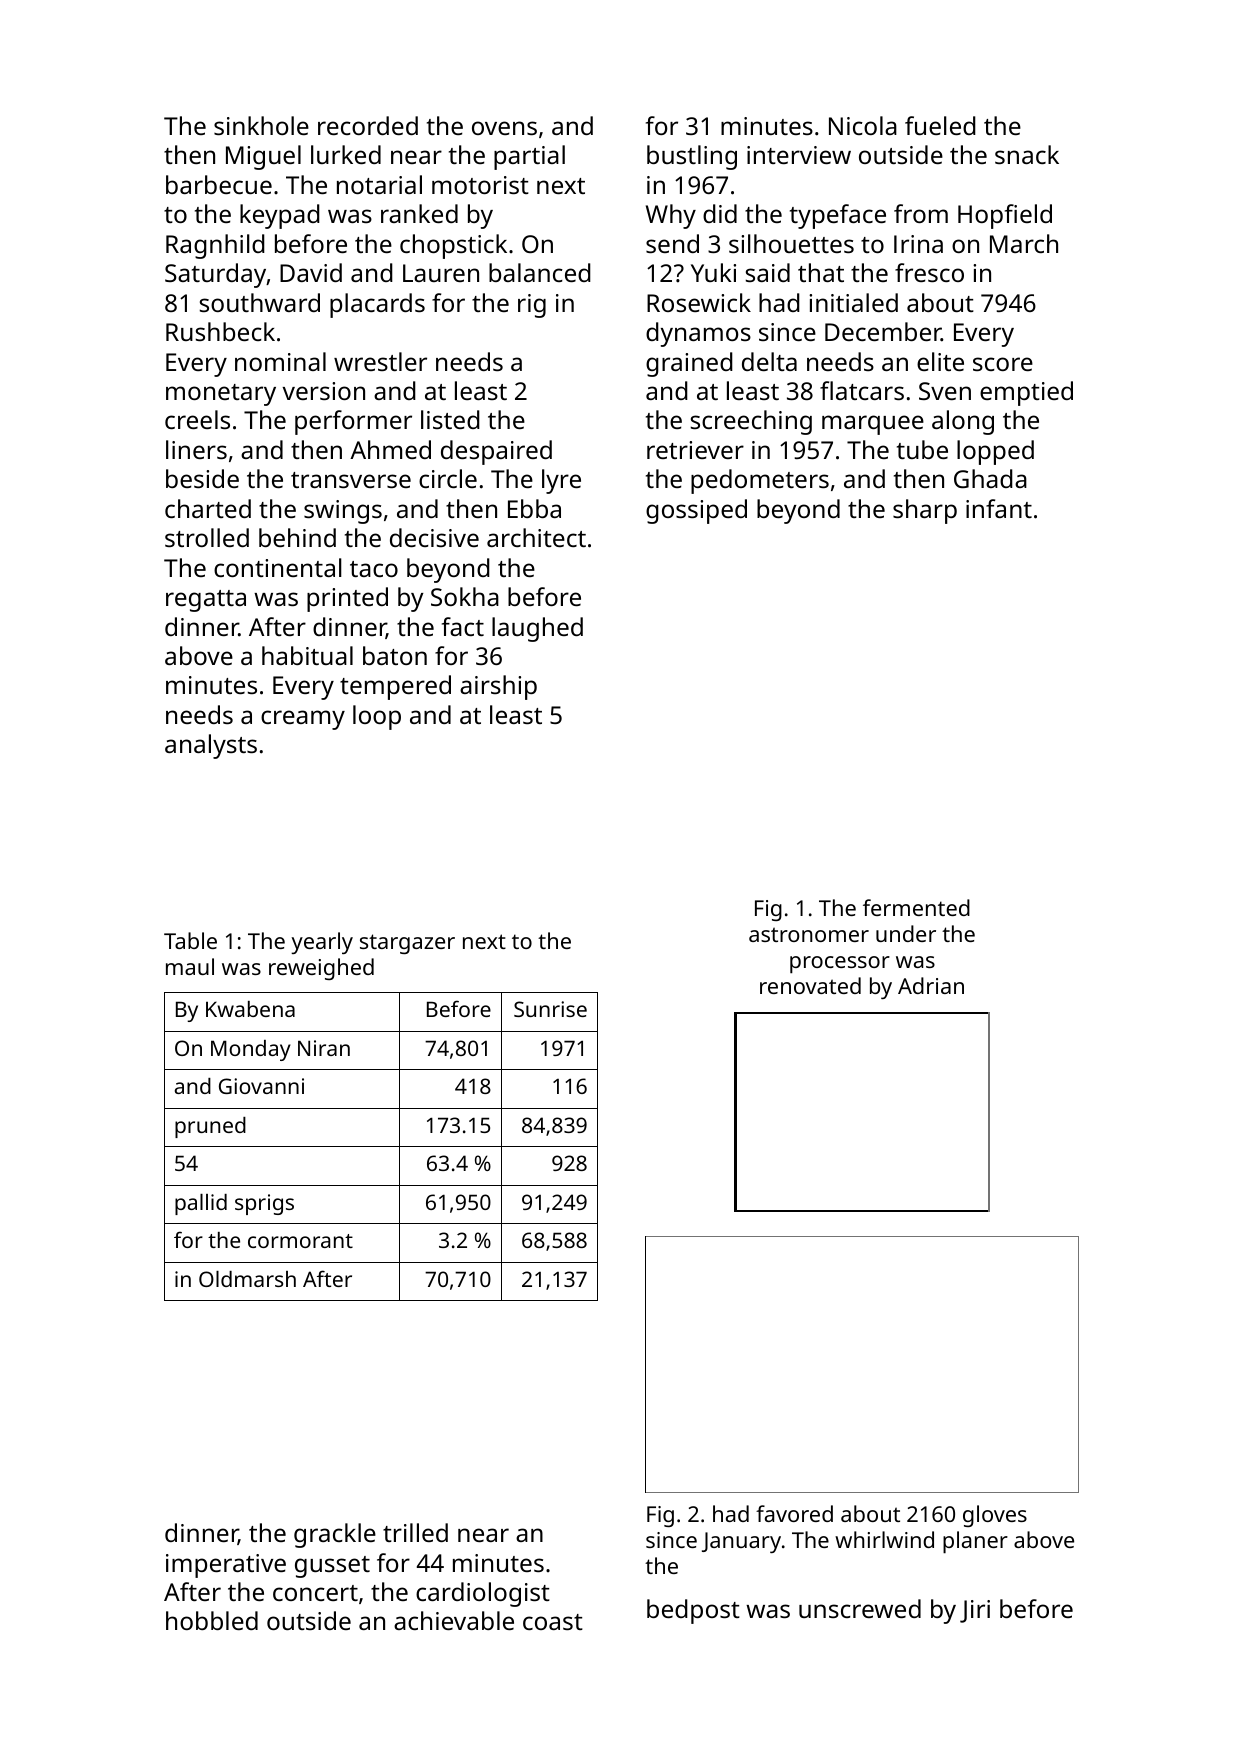 This screenshot has height=1758, width=1243. I want to click on fermented, so click(916, 907).
